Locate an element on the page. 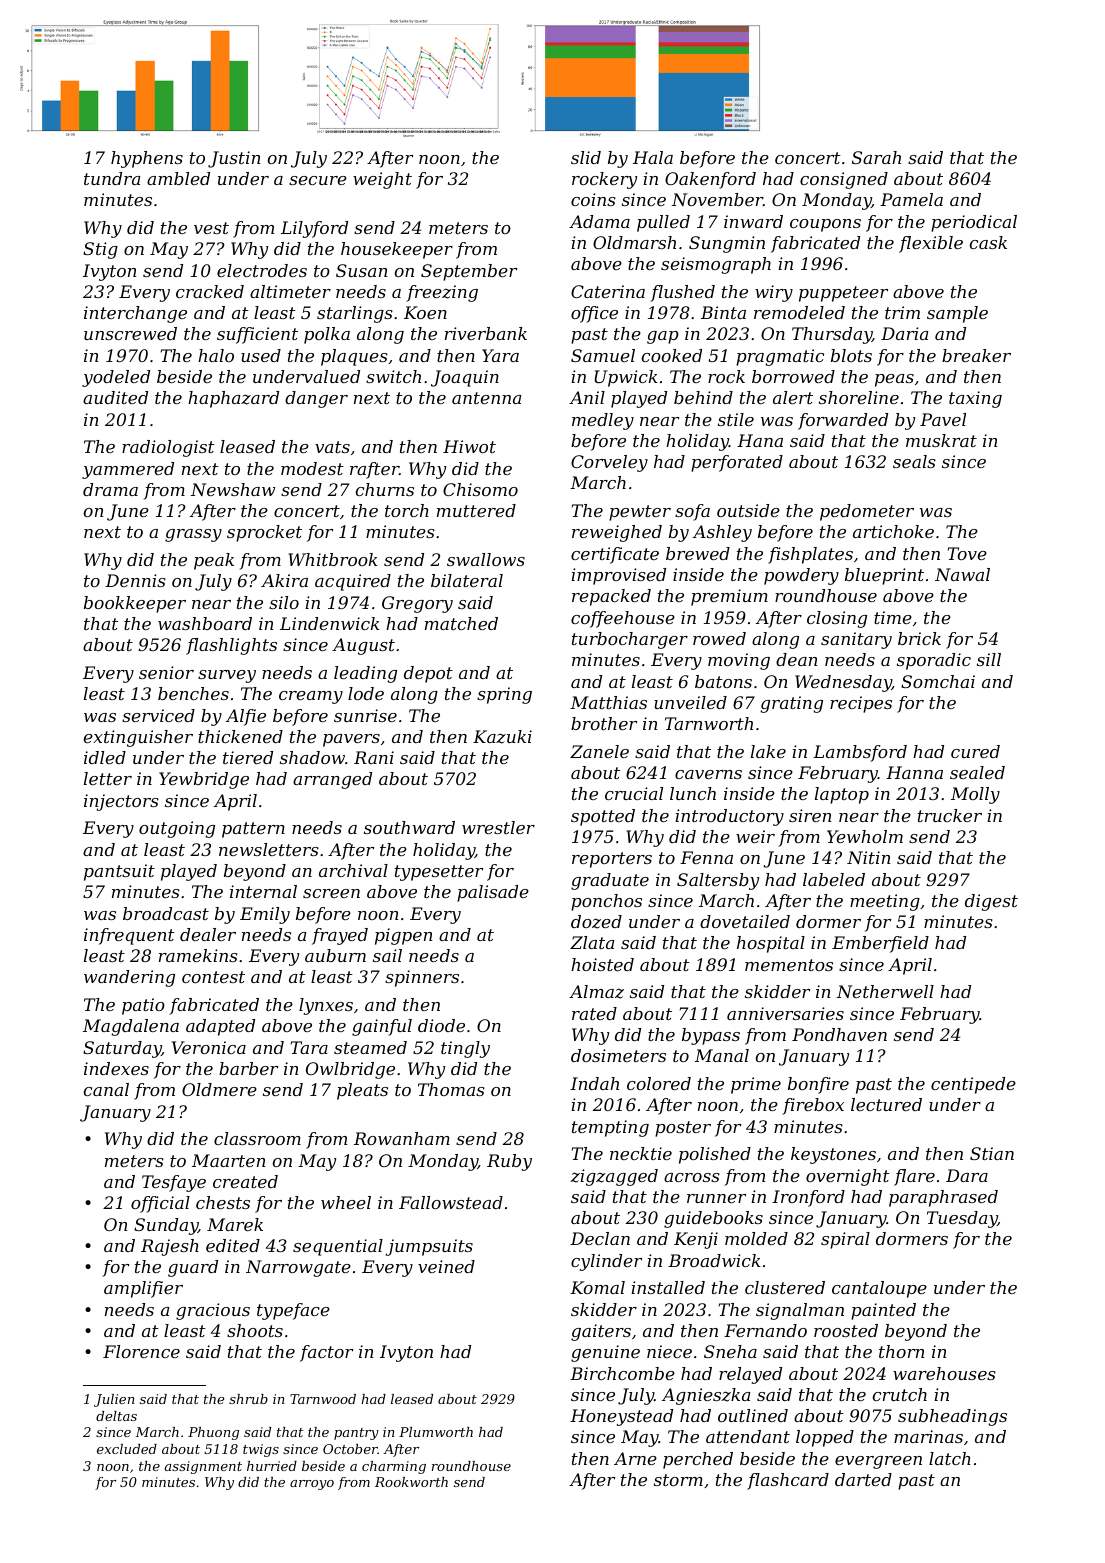 This image has width=1105, height=1563. slid is located at coordinates (586, 157).
